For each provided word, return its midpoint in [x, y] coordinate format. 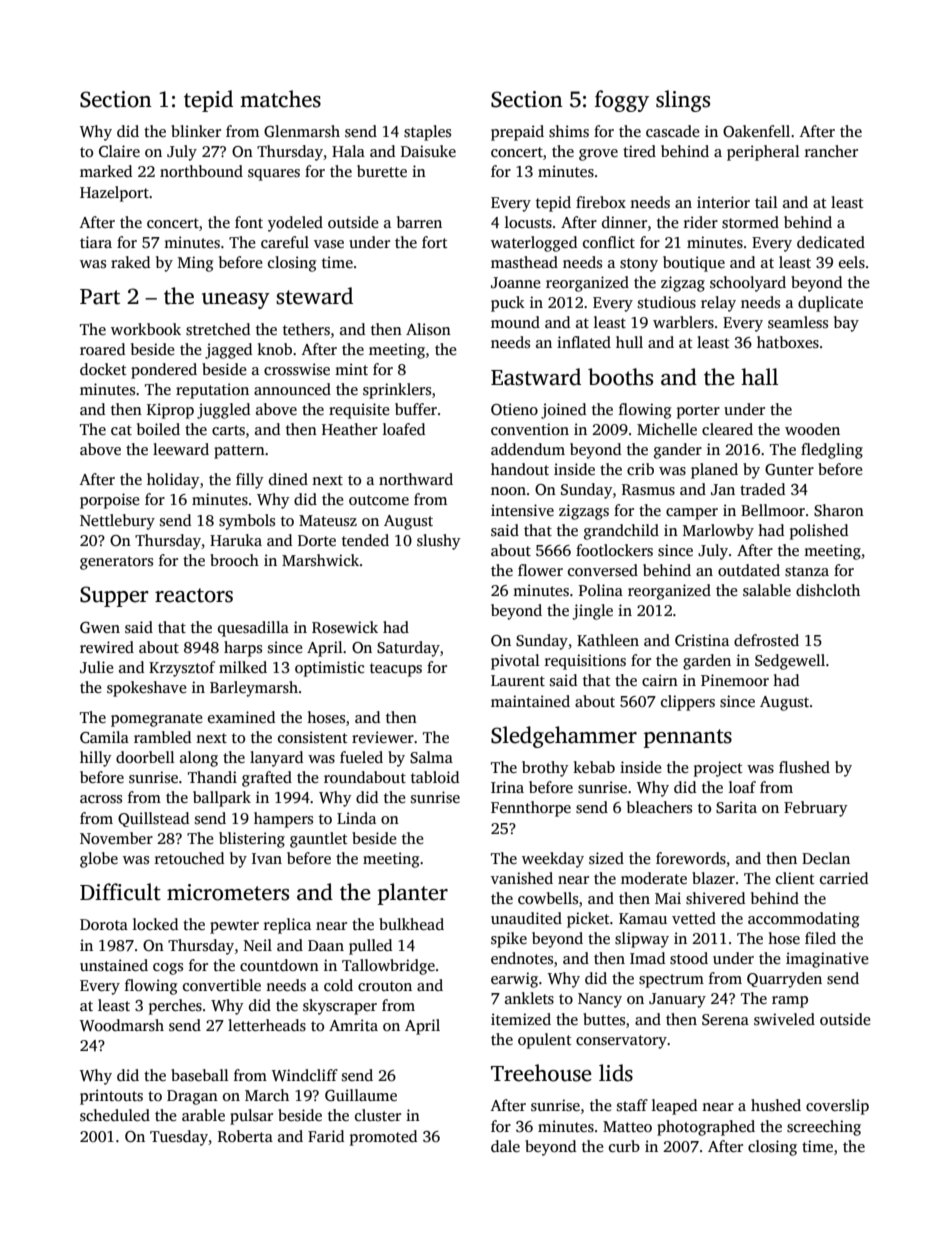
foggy [622, 101]
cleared [727, 429]
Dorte [317, 540]
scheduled [115, 1115]
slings [683, 101]
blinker [196, 131]
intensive [522, 510]
